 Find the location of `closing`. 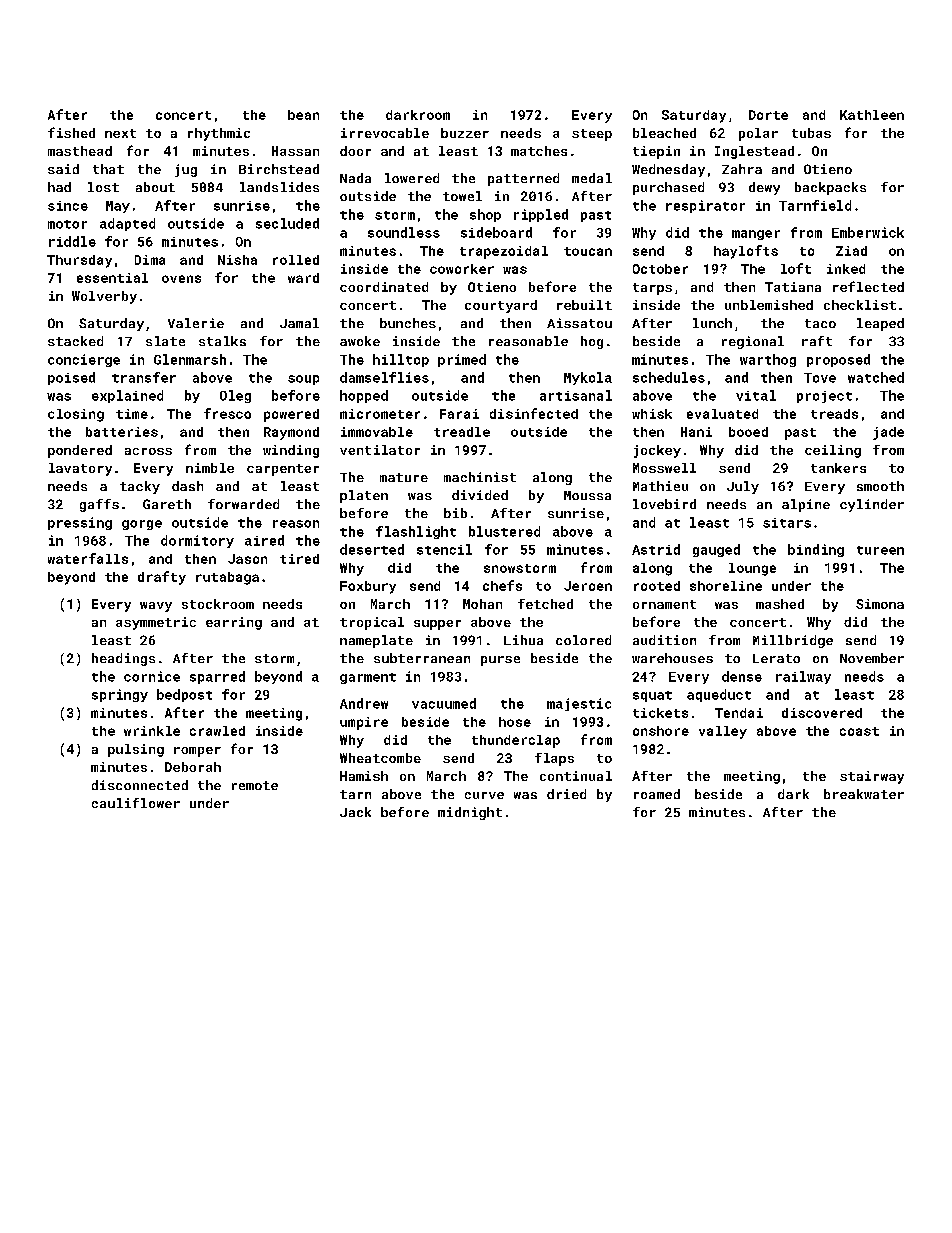

closing is located at coordinates (76, 415).
